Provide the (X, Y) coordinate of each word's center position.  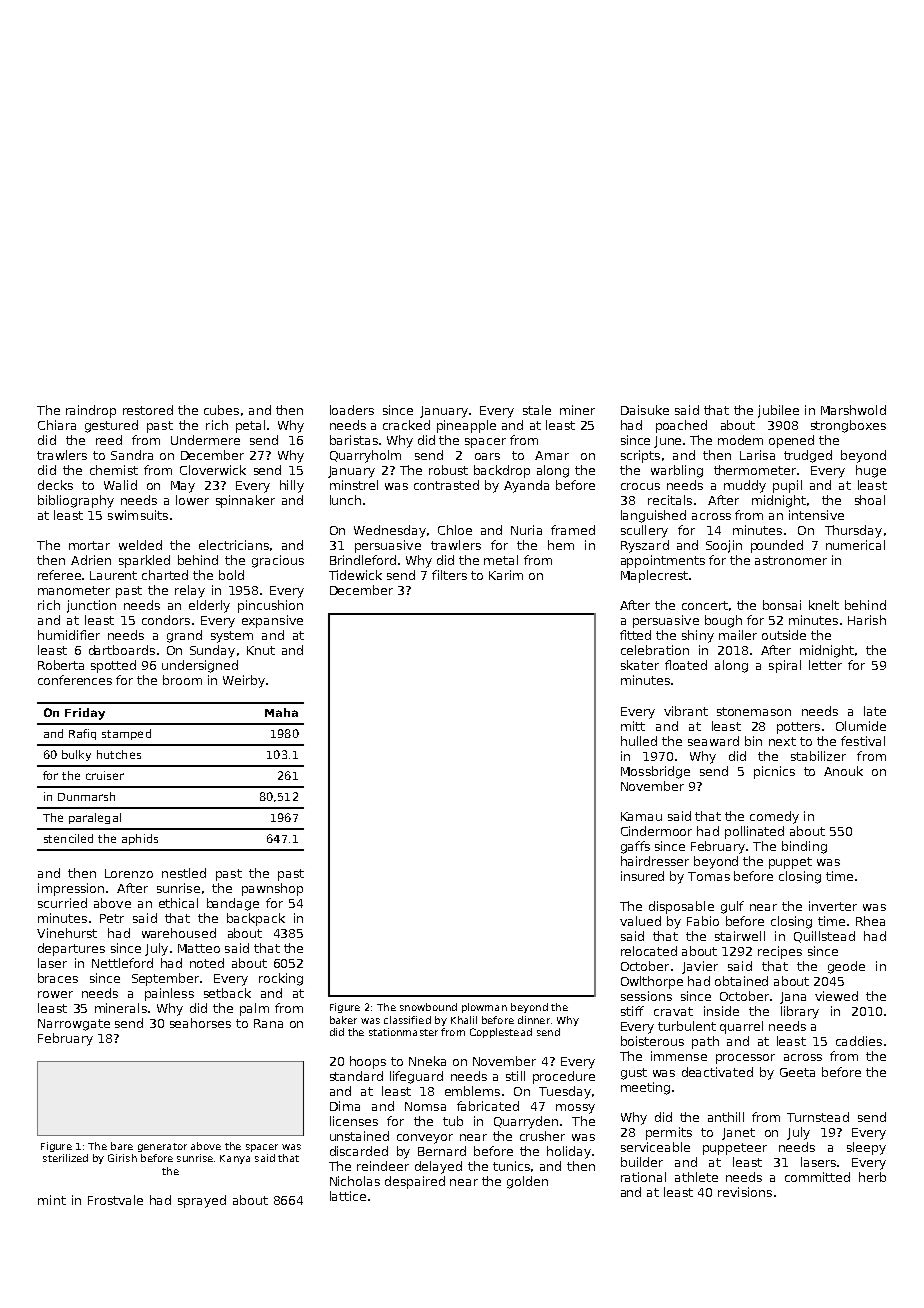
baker (343, 1020)
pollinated (754, 832)
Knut (261, 650)
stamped (126, 734)
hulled (639, 741)
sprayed (202, 1201)
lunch (345, 500)
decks (55, 485)
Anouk (843, 771)
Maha (281, 712)
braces (58, 978)
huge (871, 471)
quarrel (741, 1027)
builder (642, 1162)
